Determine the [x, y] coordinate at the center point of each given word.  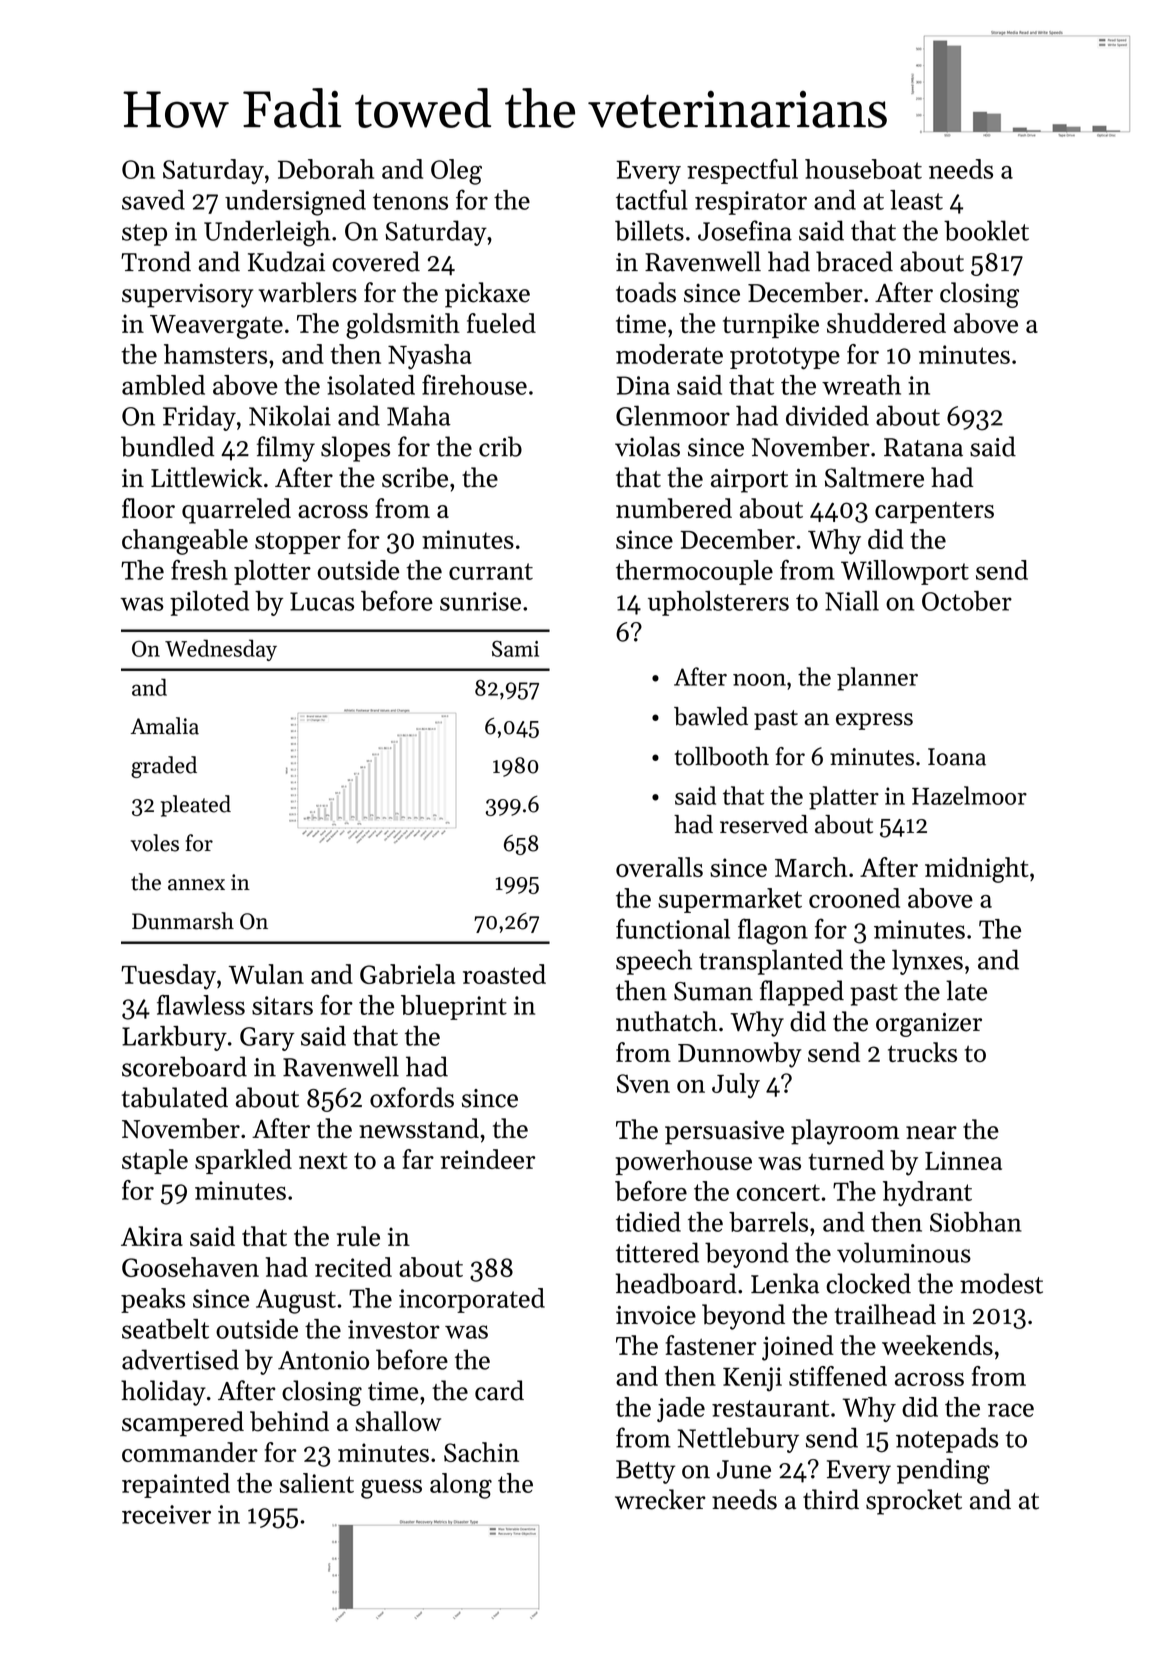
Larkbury [174, 1038]
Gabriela [407, 974]
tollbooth [722, 756]
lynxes [927, 962]
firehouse [474, 384]
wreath [861, 385]
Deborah [326, 169]
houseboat [863, 169]
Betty [645, 1472]
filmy [286, 449]
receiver [166, 1514]
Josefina [745, 230]
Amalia [165, 726]
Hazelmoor [969, 795]
